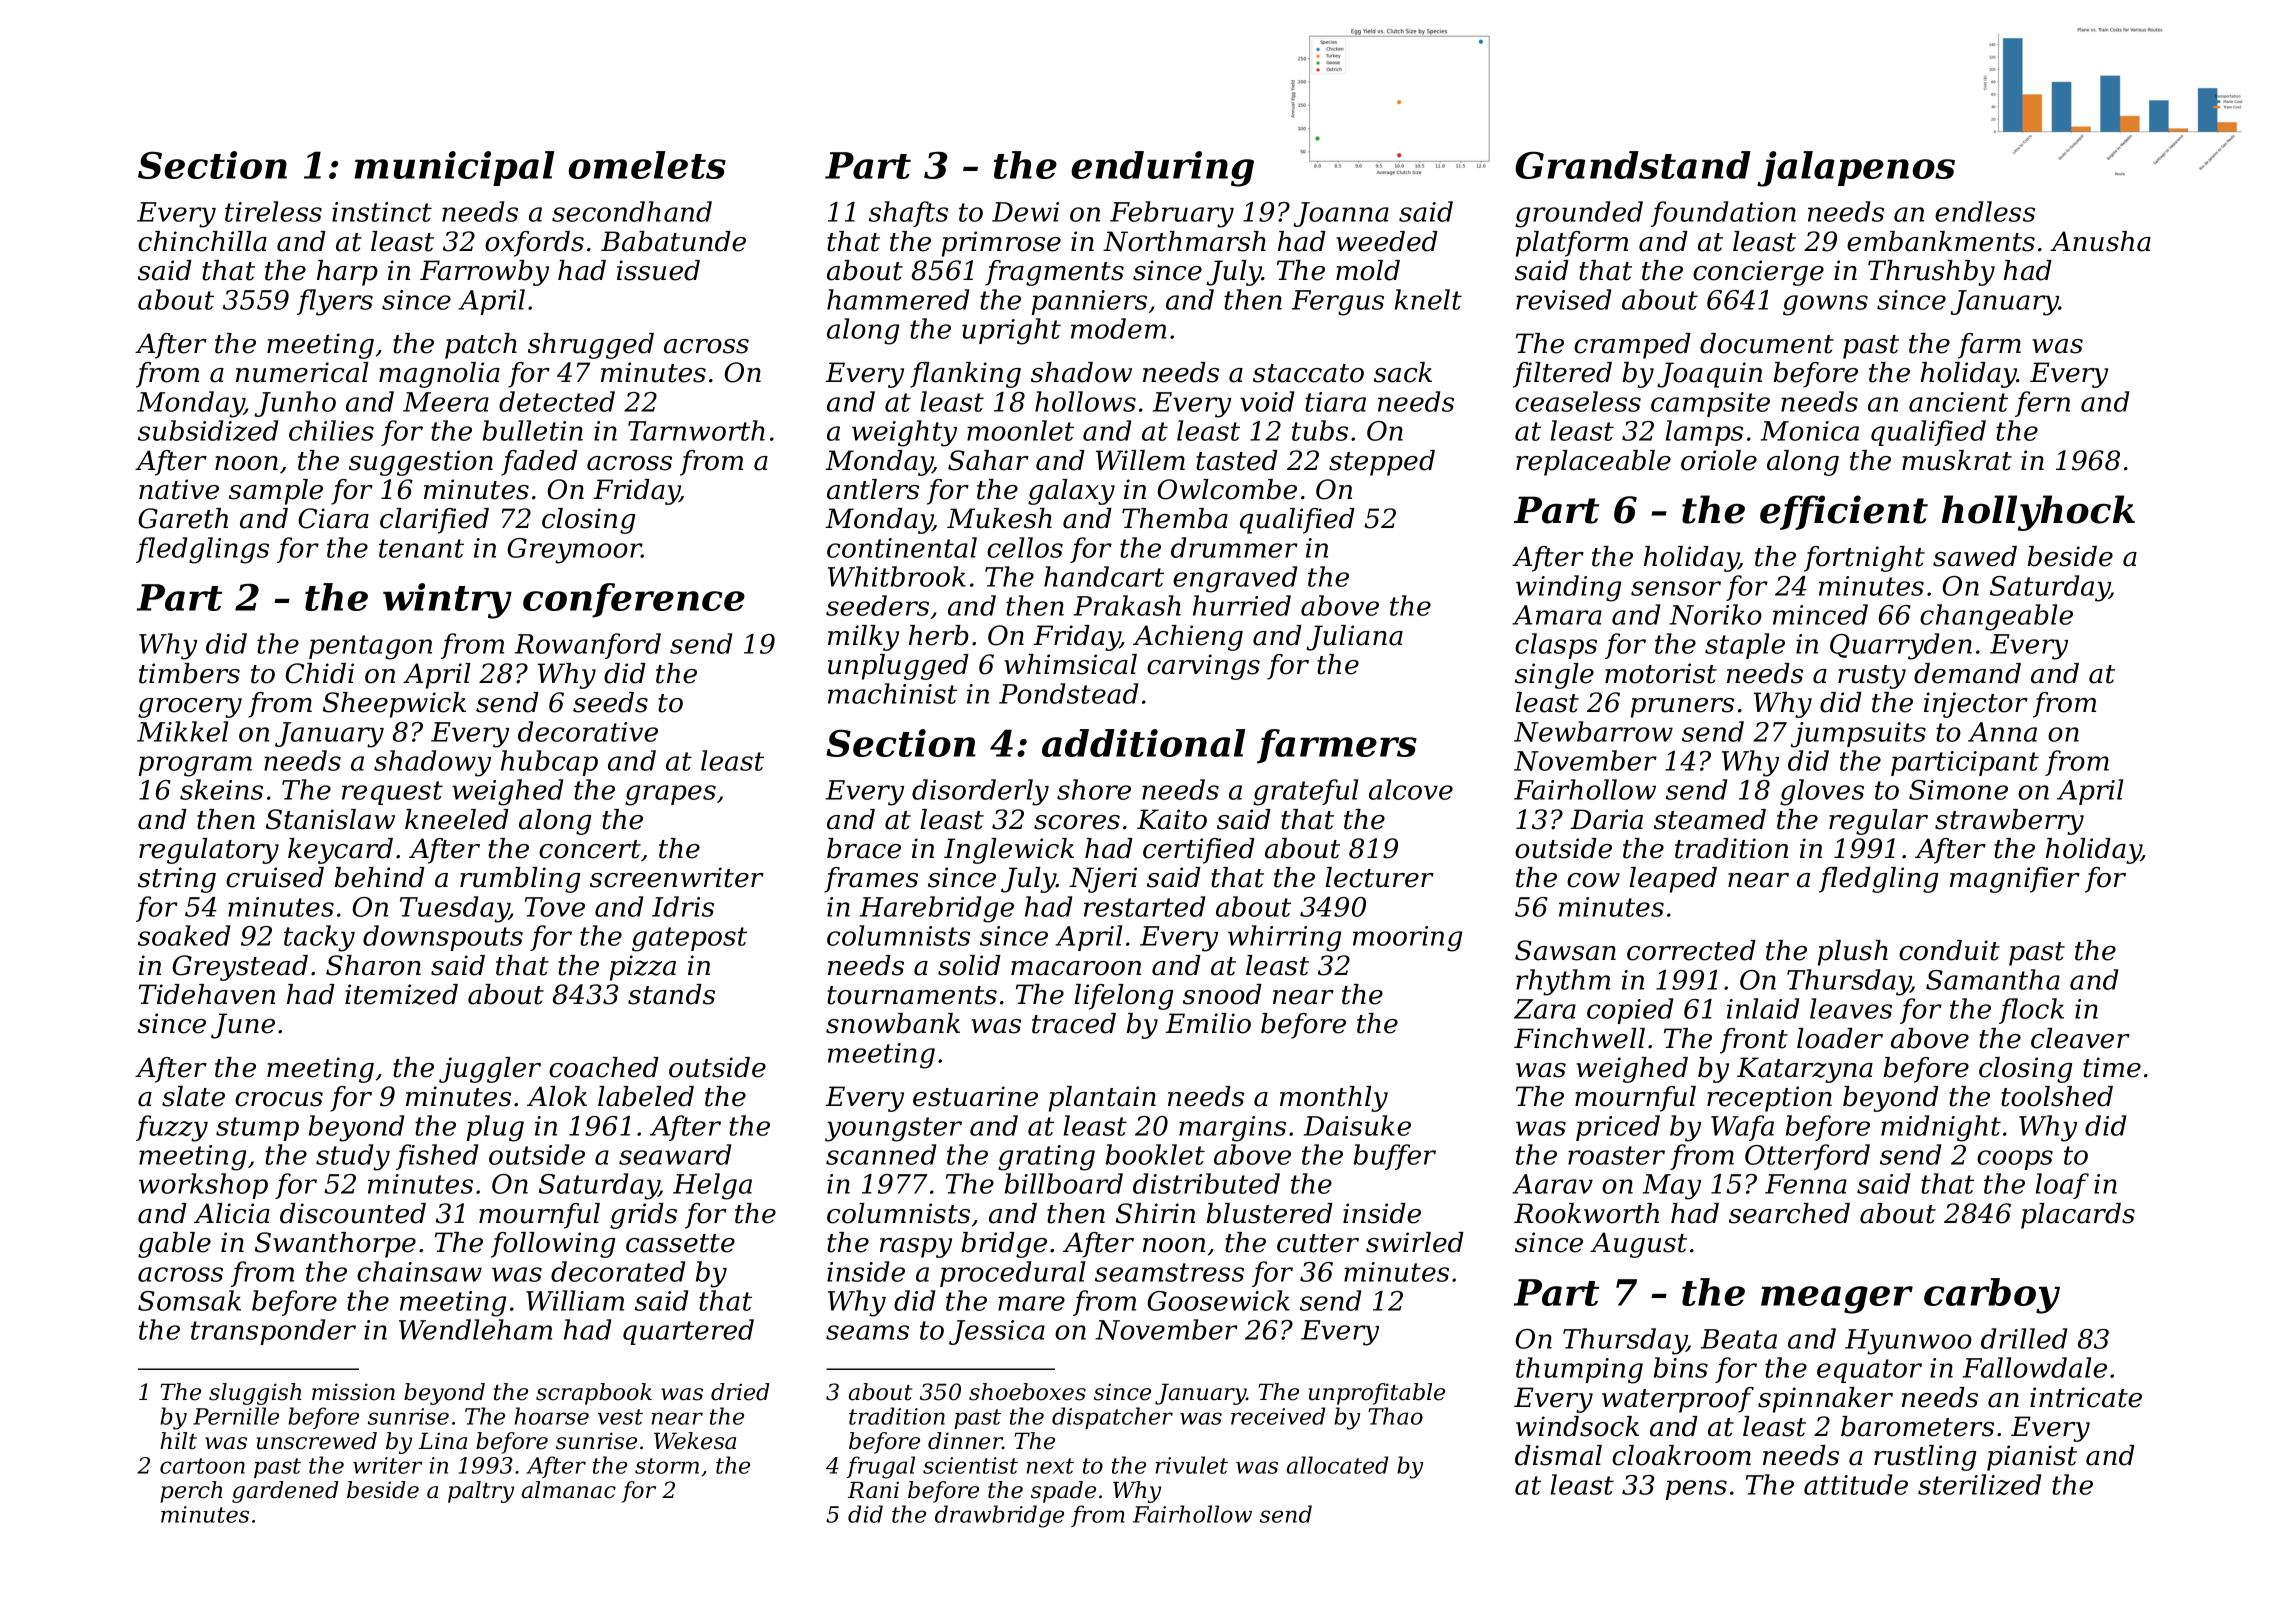 The width and height of the image is (2292, 1620). Describe the element at coordinates (207, 994) in the image. I see `Tidehaven` at that location.
